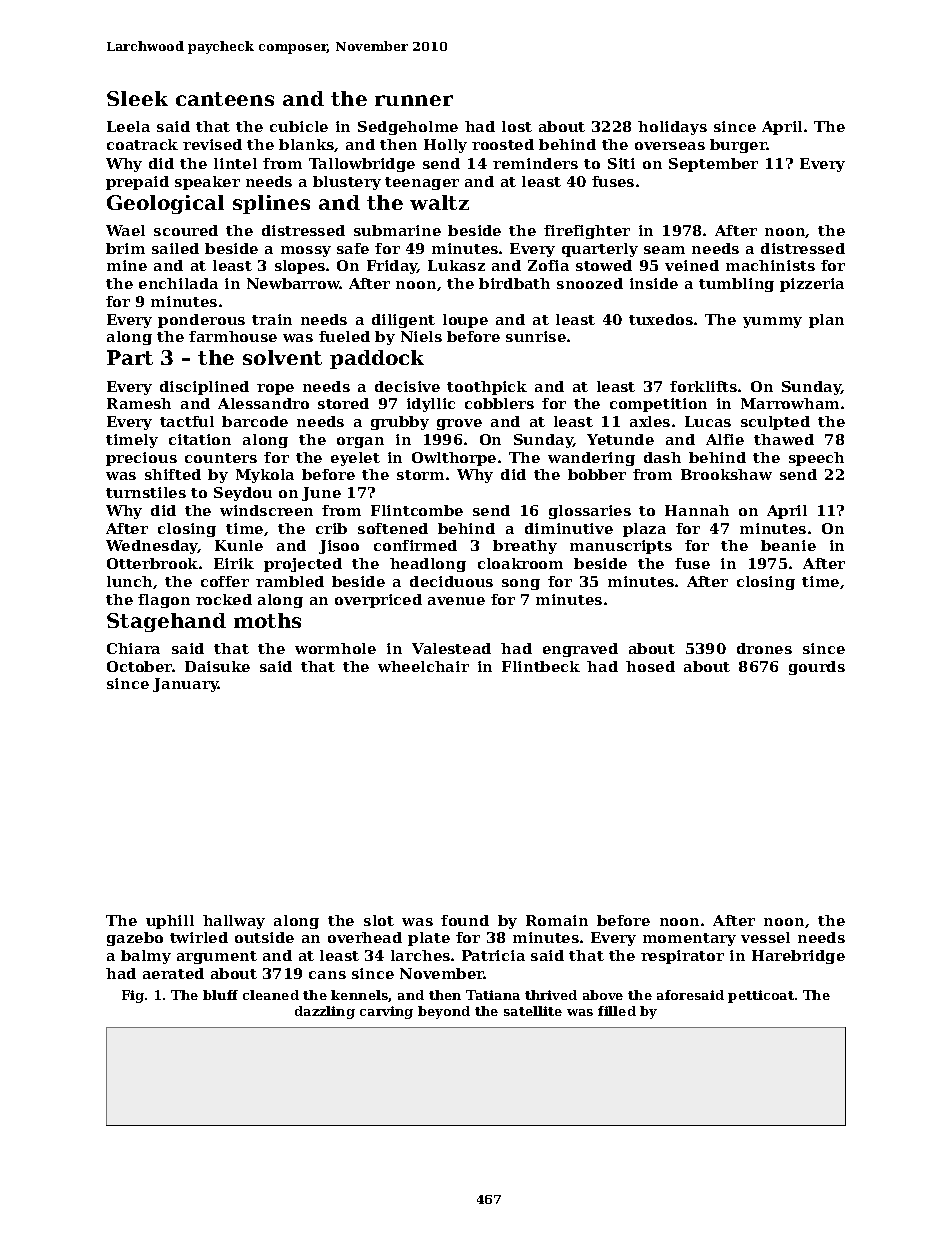 The width and height of the document is (952, 1233). Describe the element at coordinates (738, 146) in the document. I see `burger` at that location.
